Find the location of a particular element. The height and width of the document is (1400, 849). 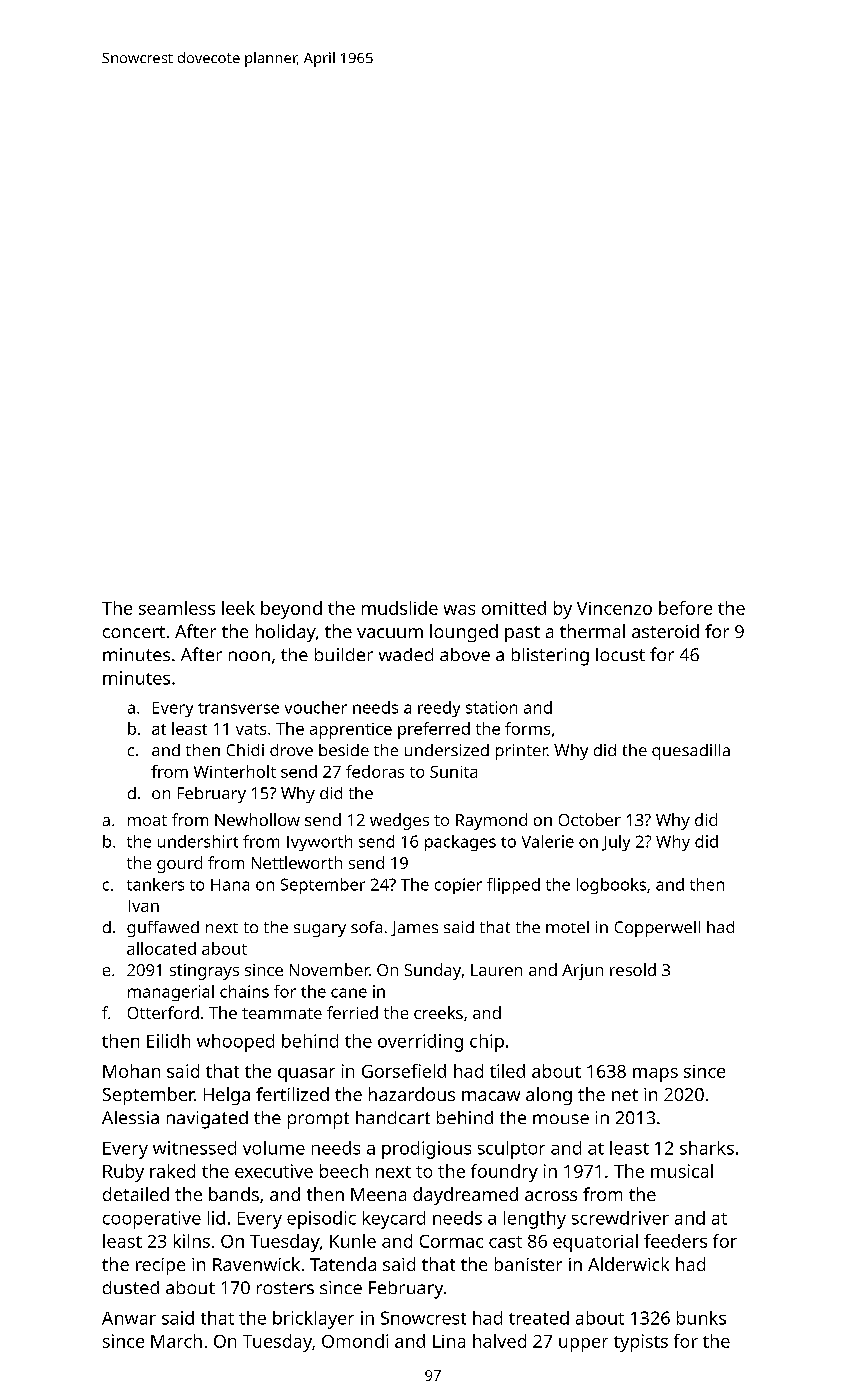

station is located at coordinates (491, 707).
